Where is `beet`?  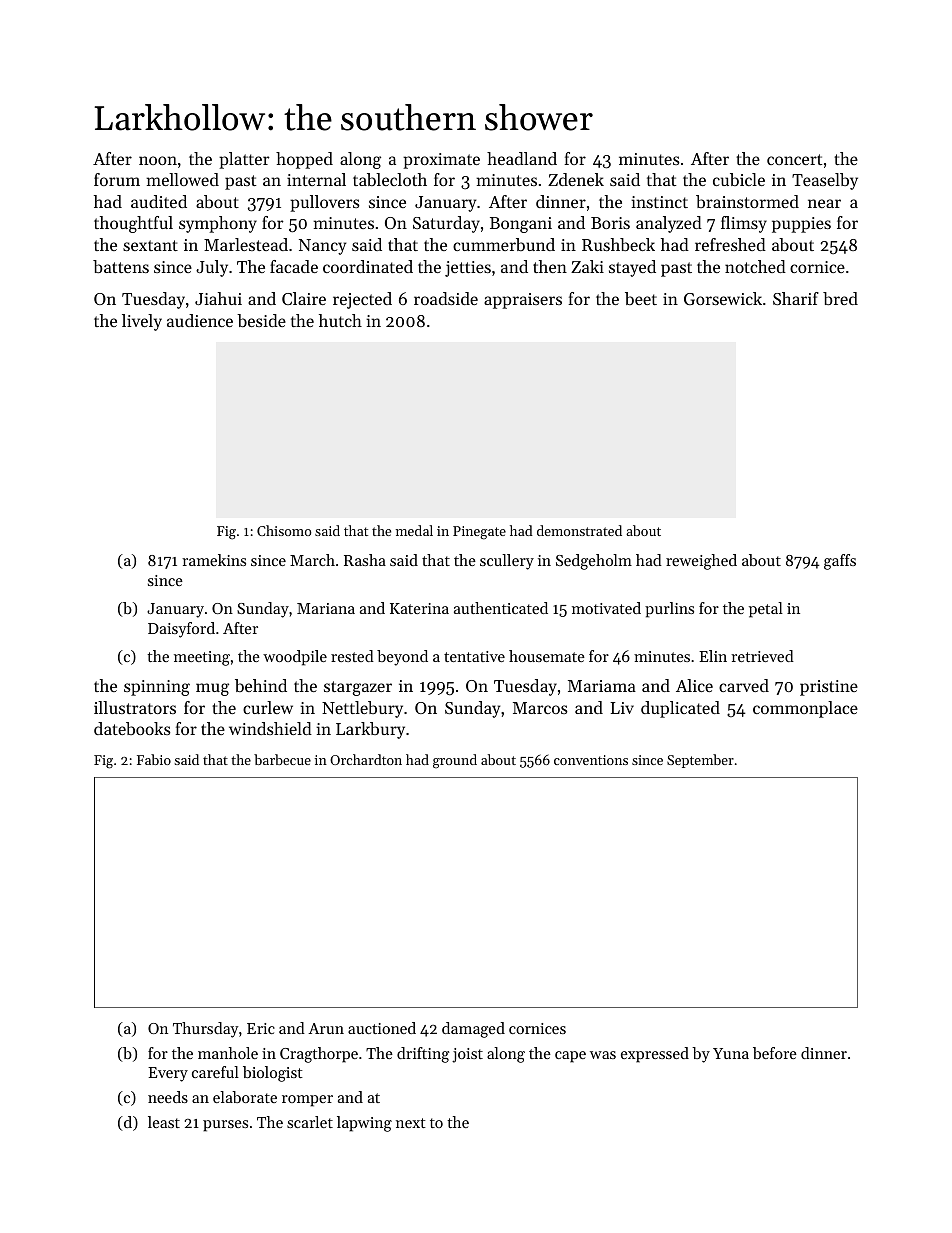 beet is located at coordinates (641, 298).
